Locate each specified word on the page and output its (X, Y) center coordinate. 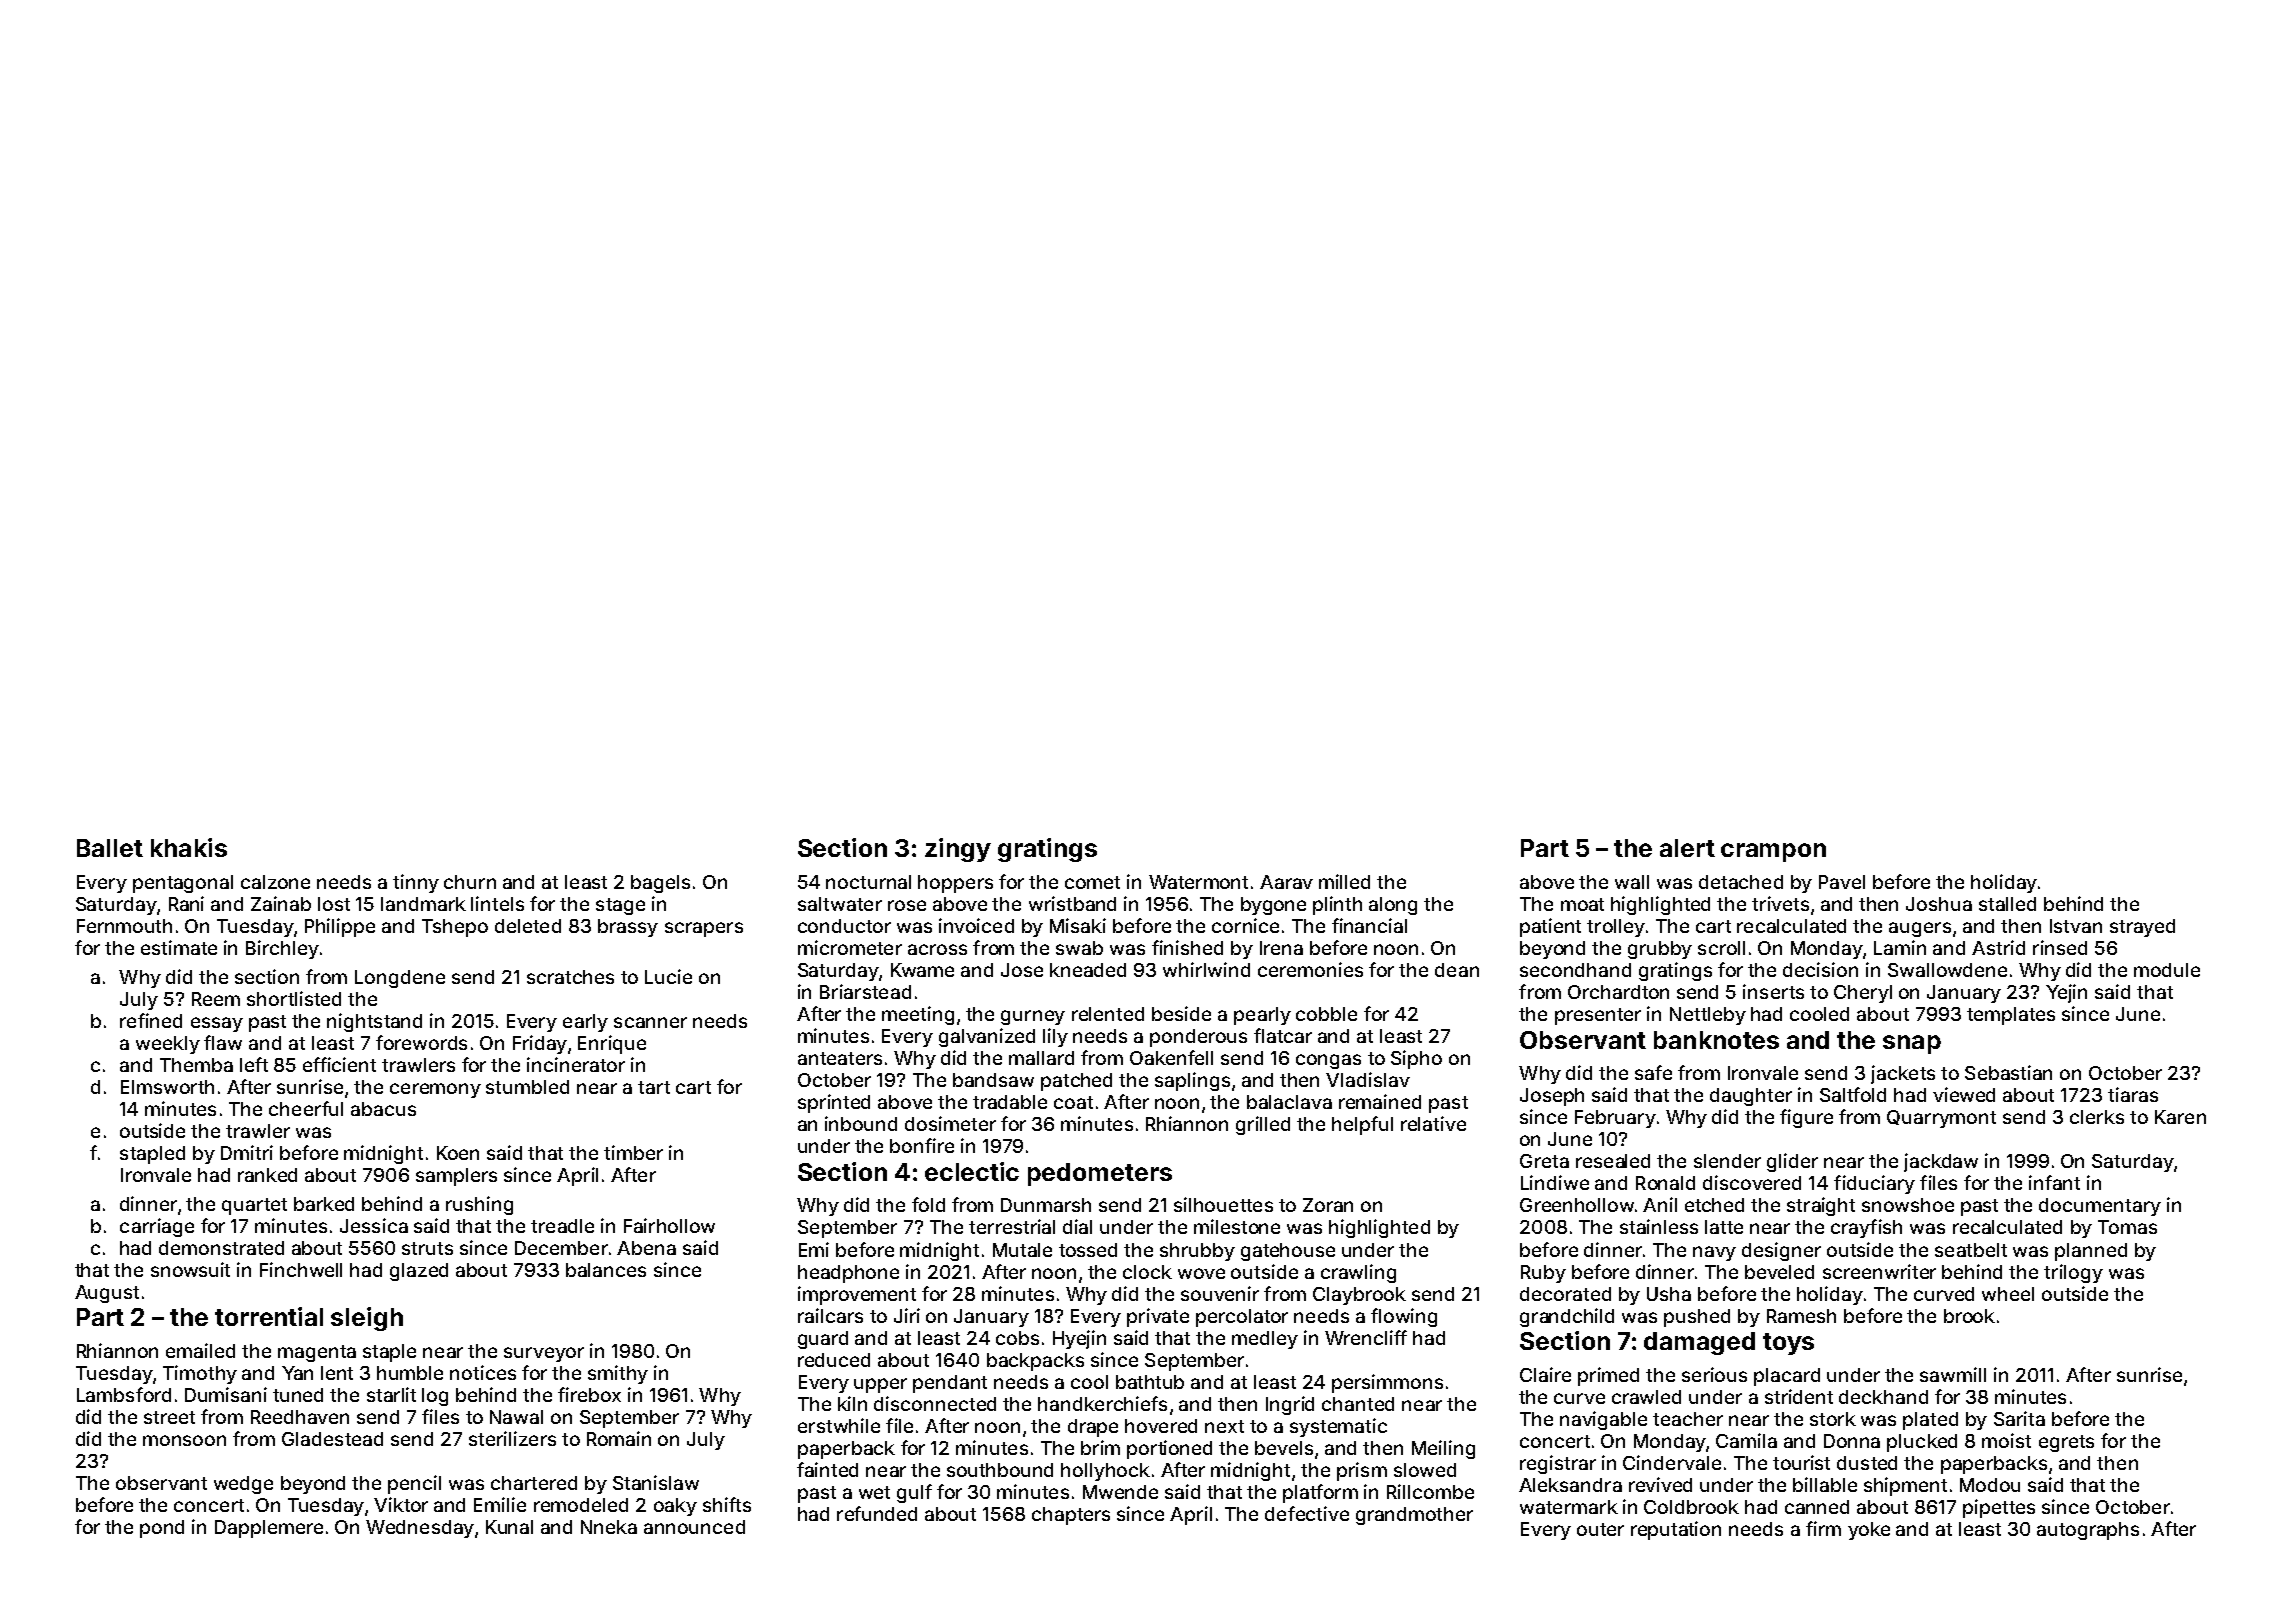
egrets (2066, 1443)
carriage (157, 1227)
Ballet (110, 848)
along (1393, 906)
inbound (861, 1123)
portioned (1169, 1449)
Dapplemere (269, 1529)
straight (1821, 1206)
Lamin (1900, 947)
